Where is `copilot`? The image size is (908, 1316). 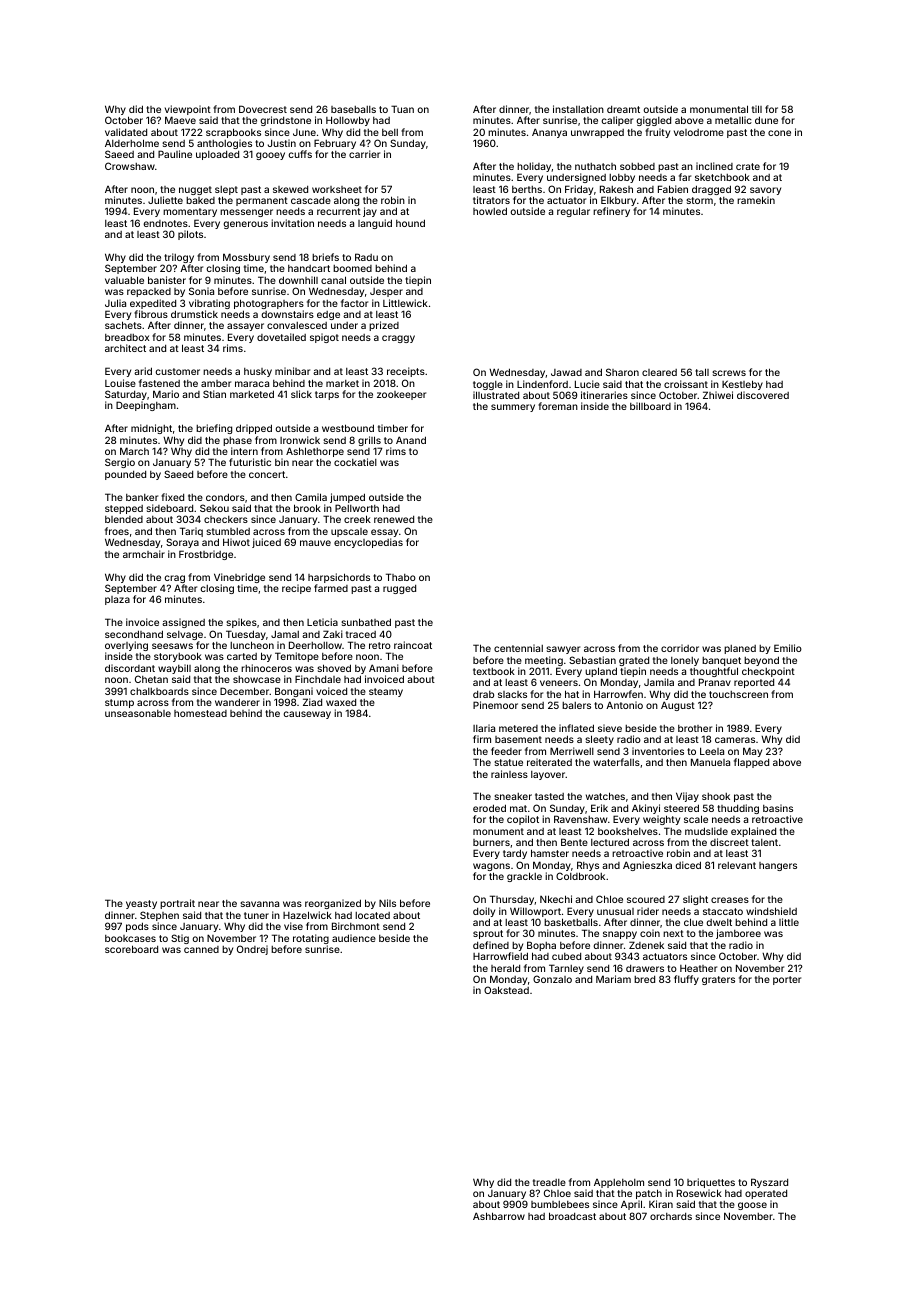 copilot is located at coordinates (523, 820).
